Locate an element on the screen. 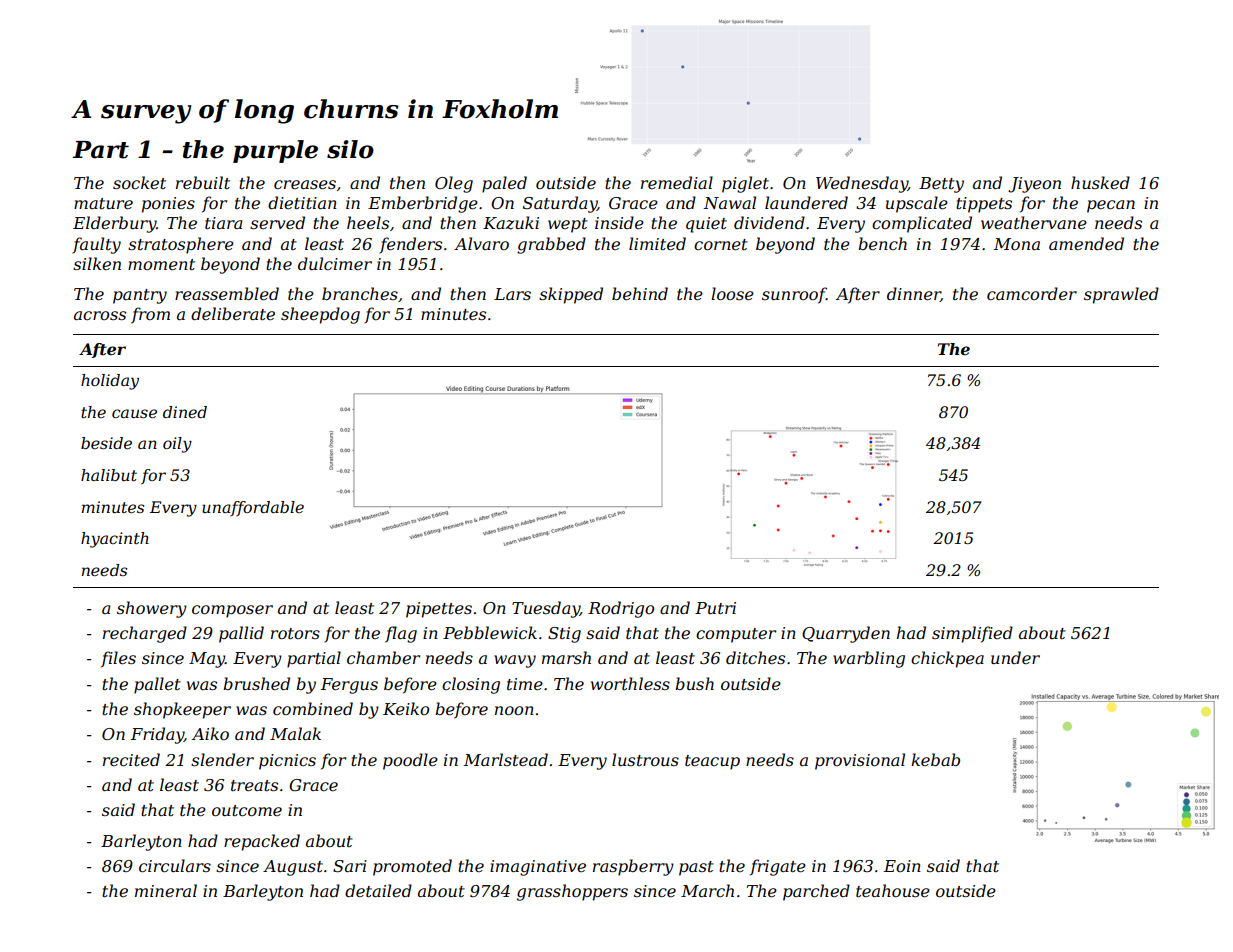 This screenshot has width=1233, height=952. silo is located at coordinates (350, 149).
